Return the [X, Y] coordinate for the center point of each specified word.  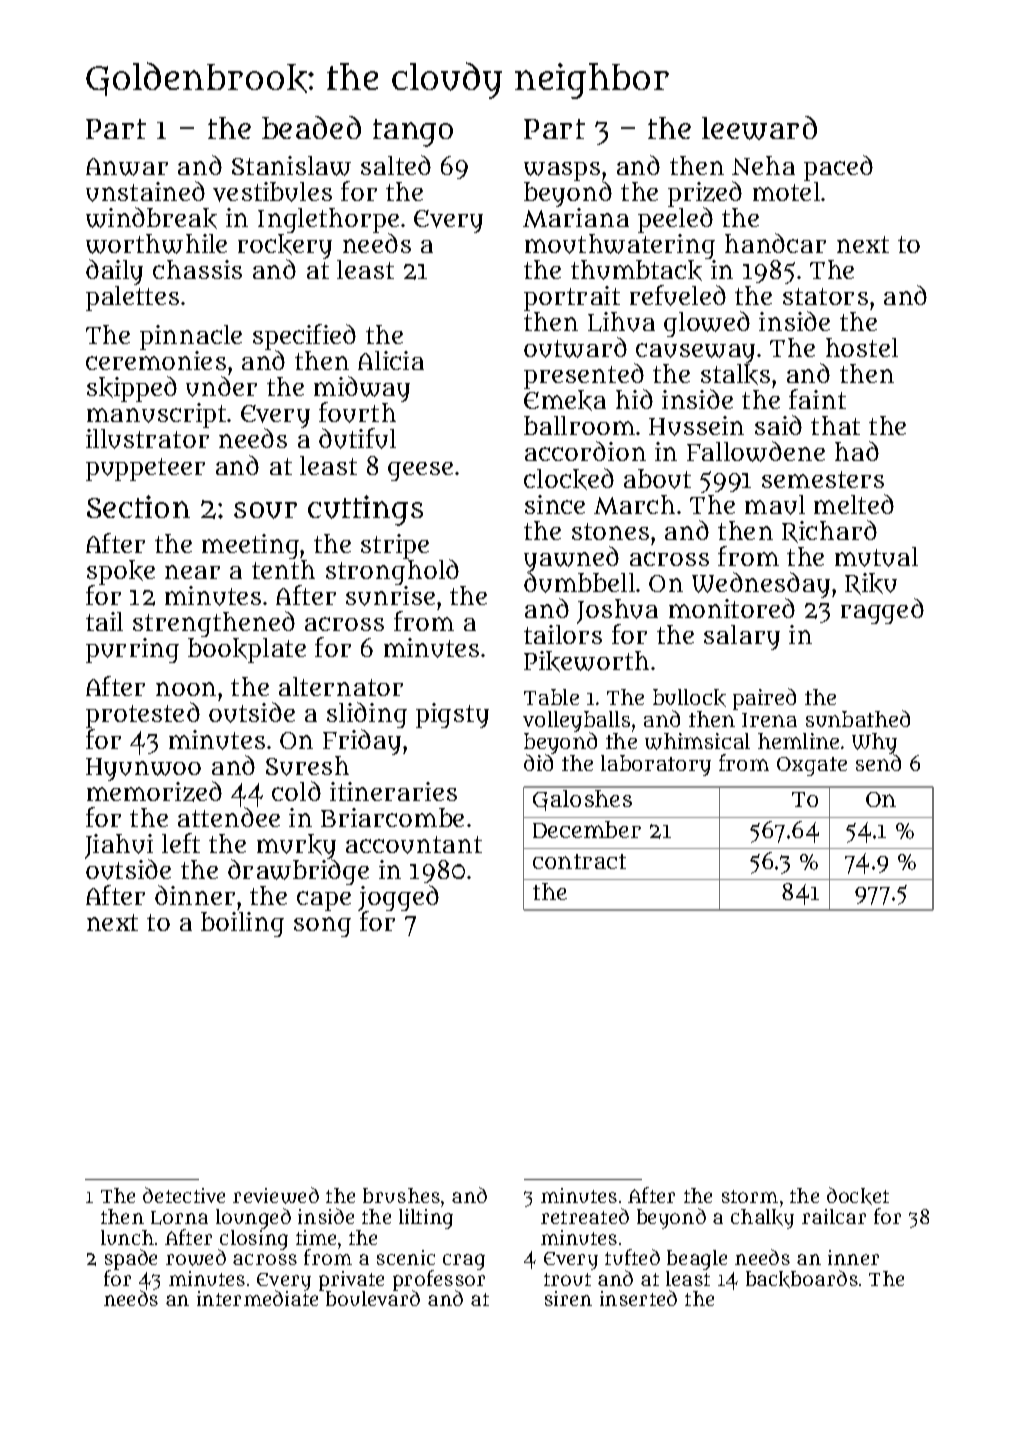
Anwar [127, 167]
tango [413, 133]
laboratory [656, 765]
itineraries [393, 791]
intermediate [257, 1298]
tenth [283, 569]
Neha [763, 165]
